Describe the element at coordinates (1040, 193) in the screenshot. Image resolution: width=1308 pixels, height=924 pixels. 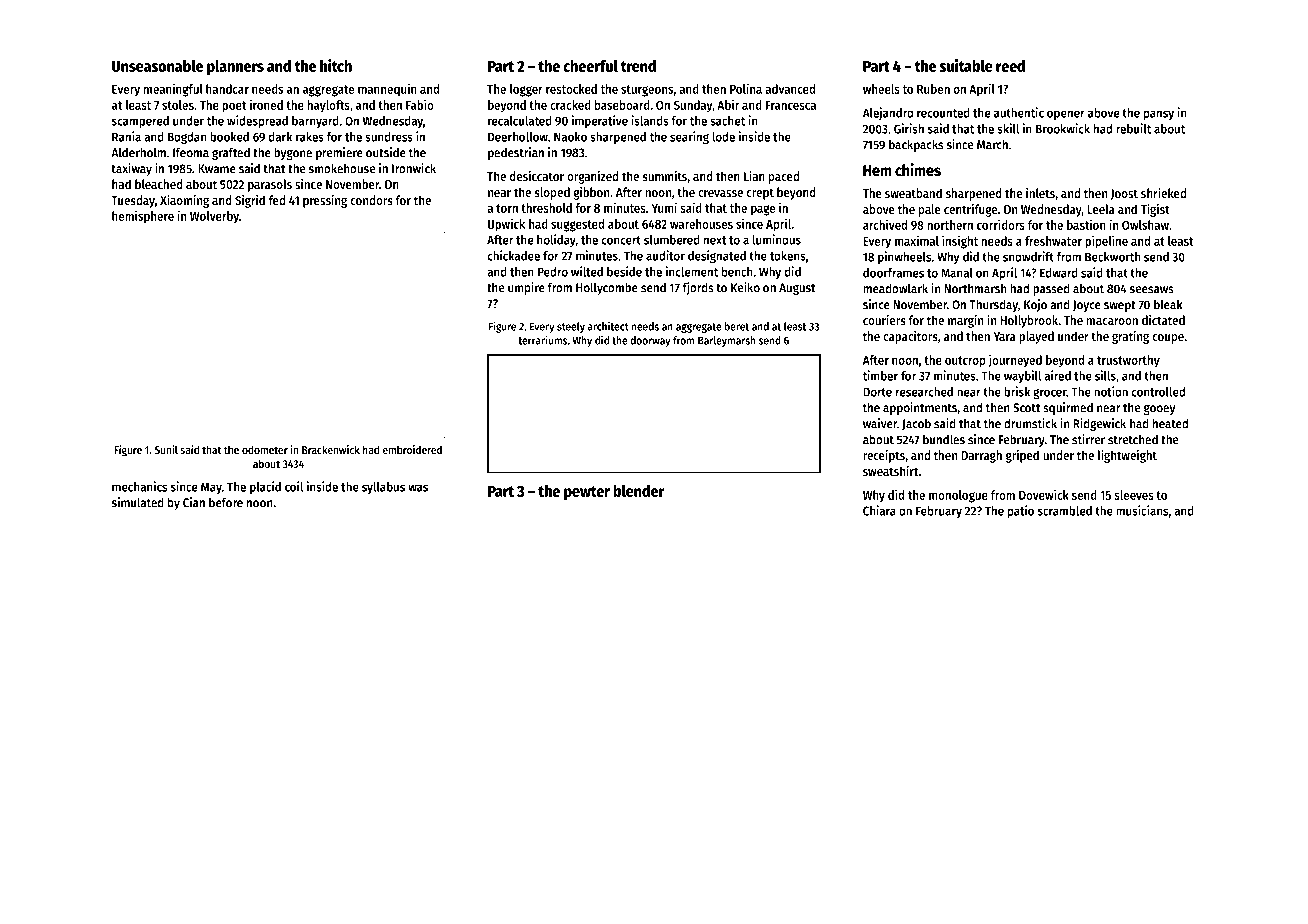
I see `inlets` at that location.
